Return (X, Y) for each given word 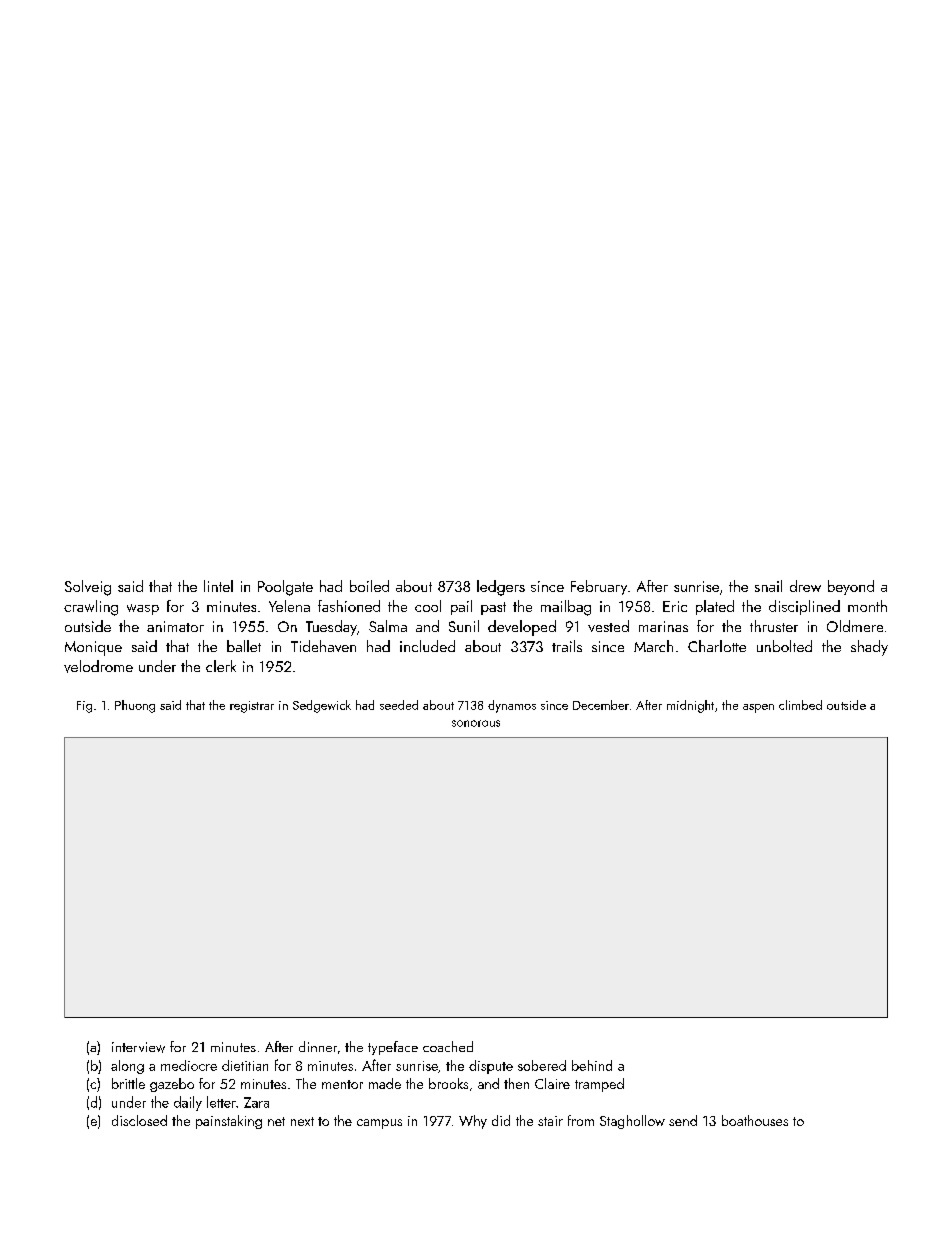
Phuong (135, 706)
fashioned (349, 606)
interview (138, 1047)
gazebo (172, 1085)
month (867, 606)
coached (448, 1046)
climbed (800, 705)
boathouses (755, 1120)
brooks (448, 1083)
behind (592, 1065)
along (127, 1067)
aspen (758, 708)
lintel (218, 586)
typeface (393, 1048)
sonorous (476, 723)
